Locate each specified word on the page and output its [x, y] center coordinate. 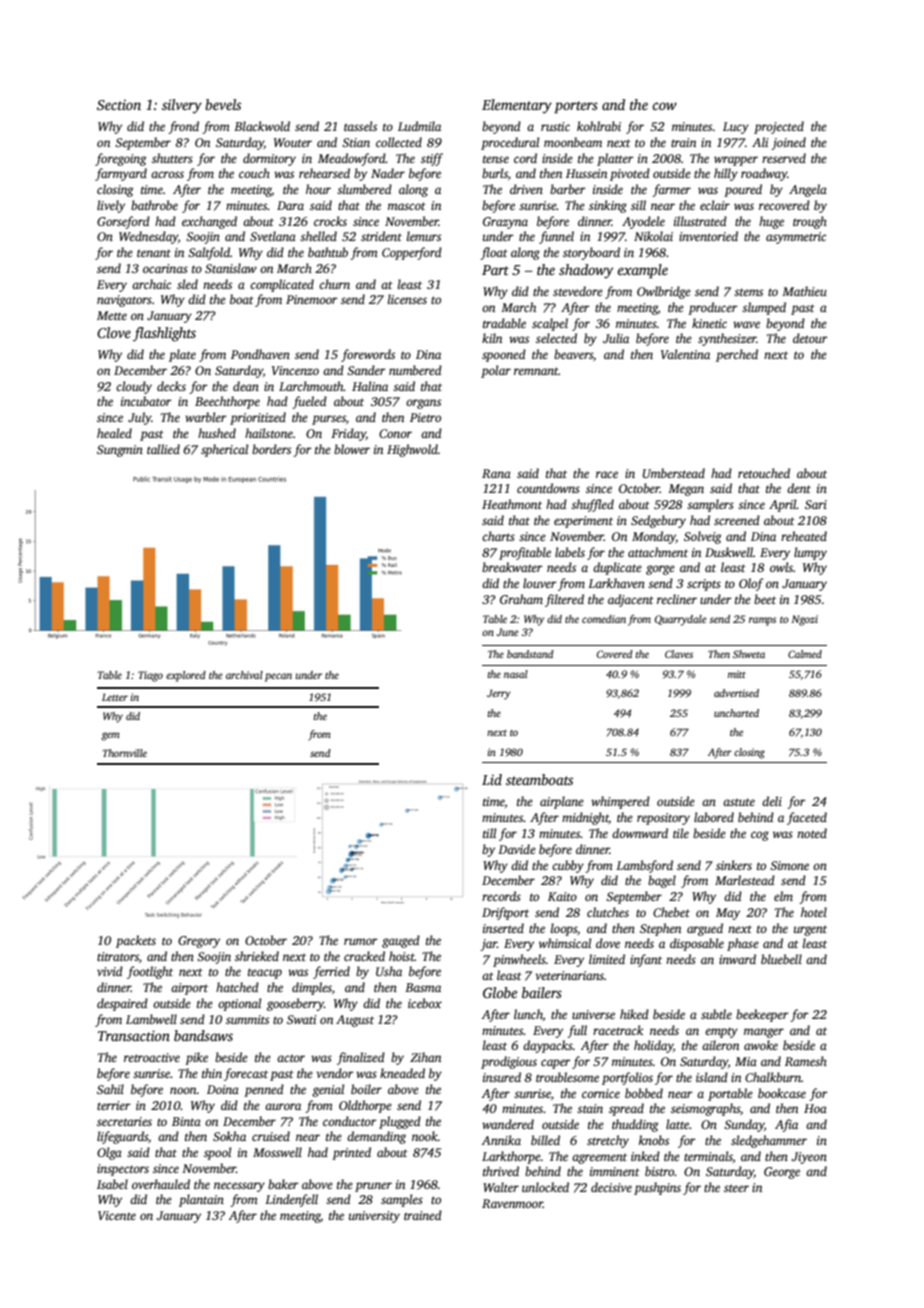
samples [402, 1200]
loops [564, 929]
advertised [736, 693]
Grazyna [505, 223]
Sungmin [120, 451]
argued [705, 929]
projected [779, 127]
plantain [201, 1200]
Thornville [125, 753]
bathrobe [154, 205]
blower [352, 449]
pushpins [657, 1188]
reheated [804, 536]
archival [244, 675]
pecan [278, 677]
